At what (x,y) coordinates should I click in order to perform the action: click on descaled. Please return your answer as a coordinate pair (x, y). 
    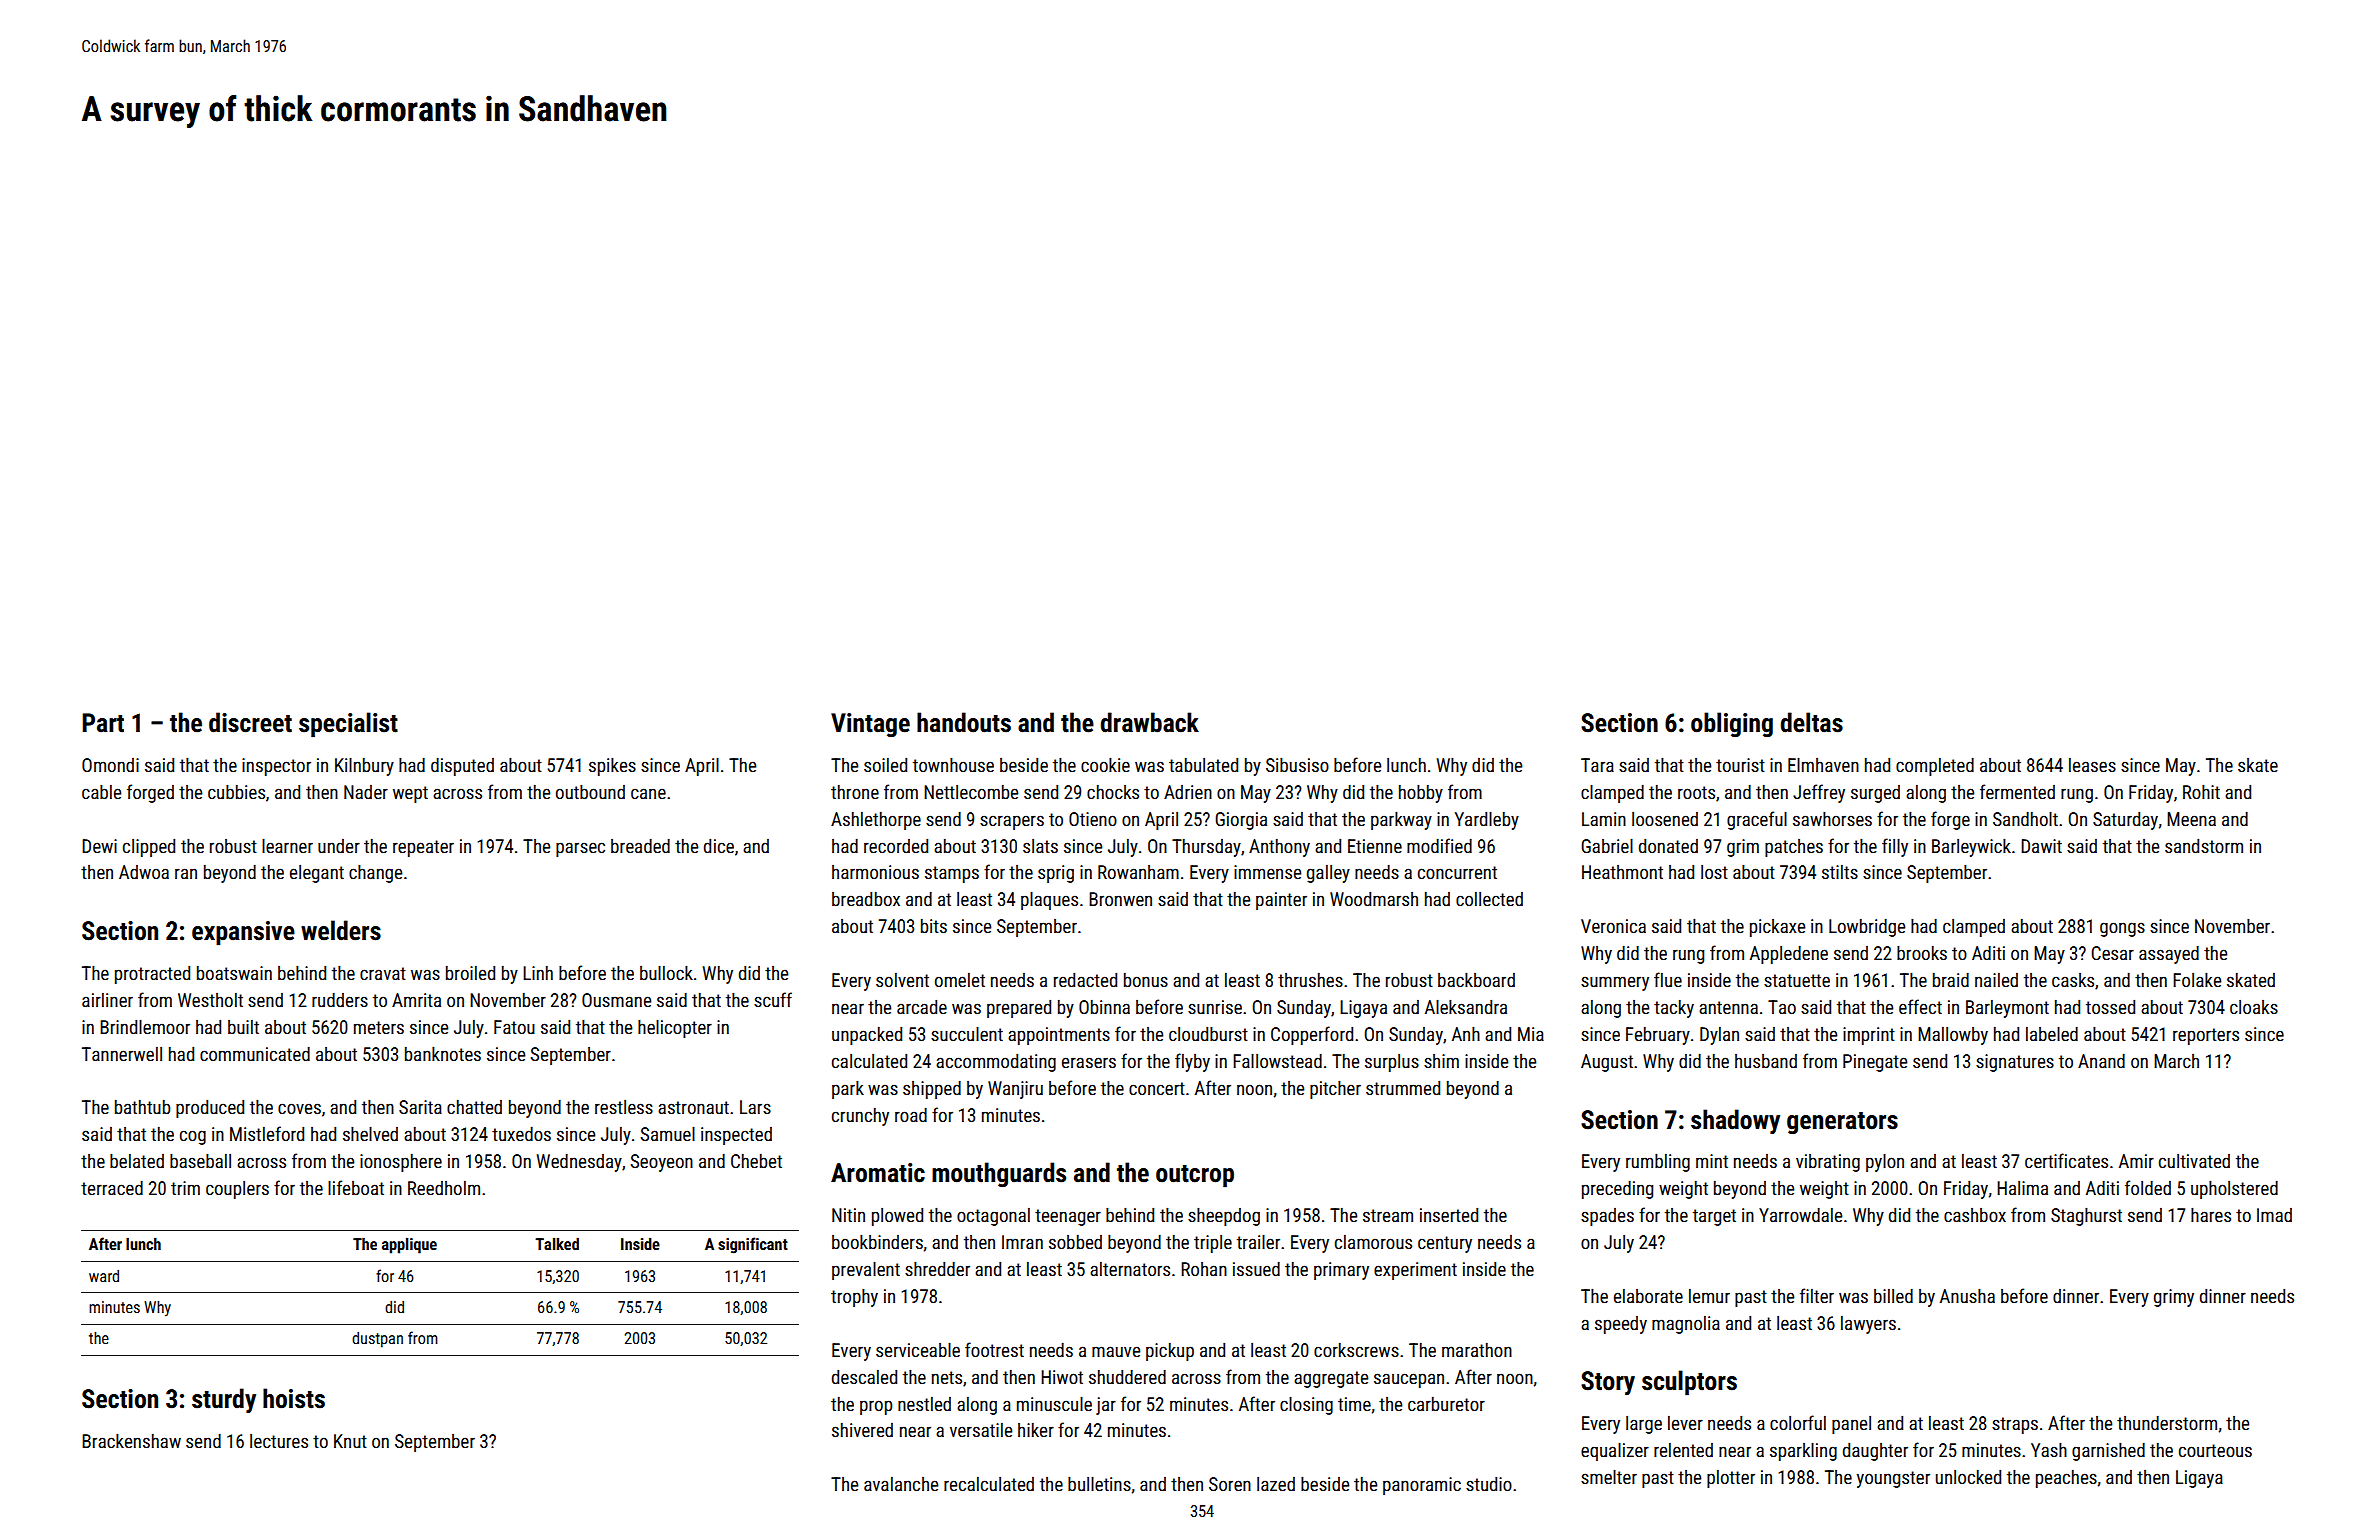
    Looking at the image, I should click on (864, 1377).
